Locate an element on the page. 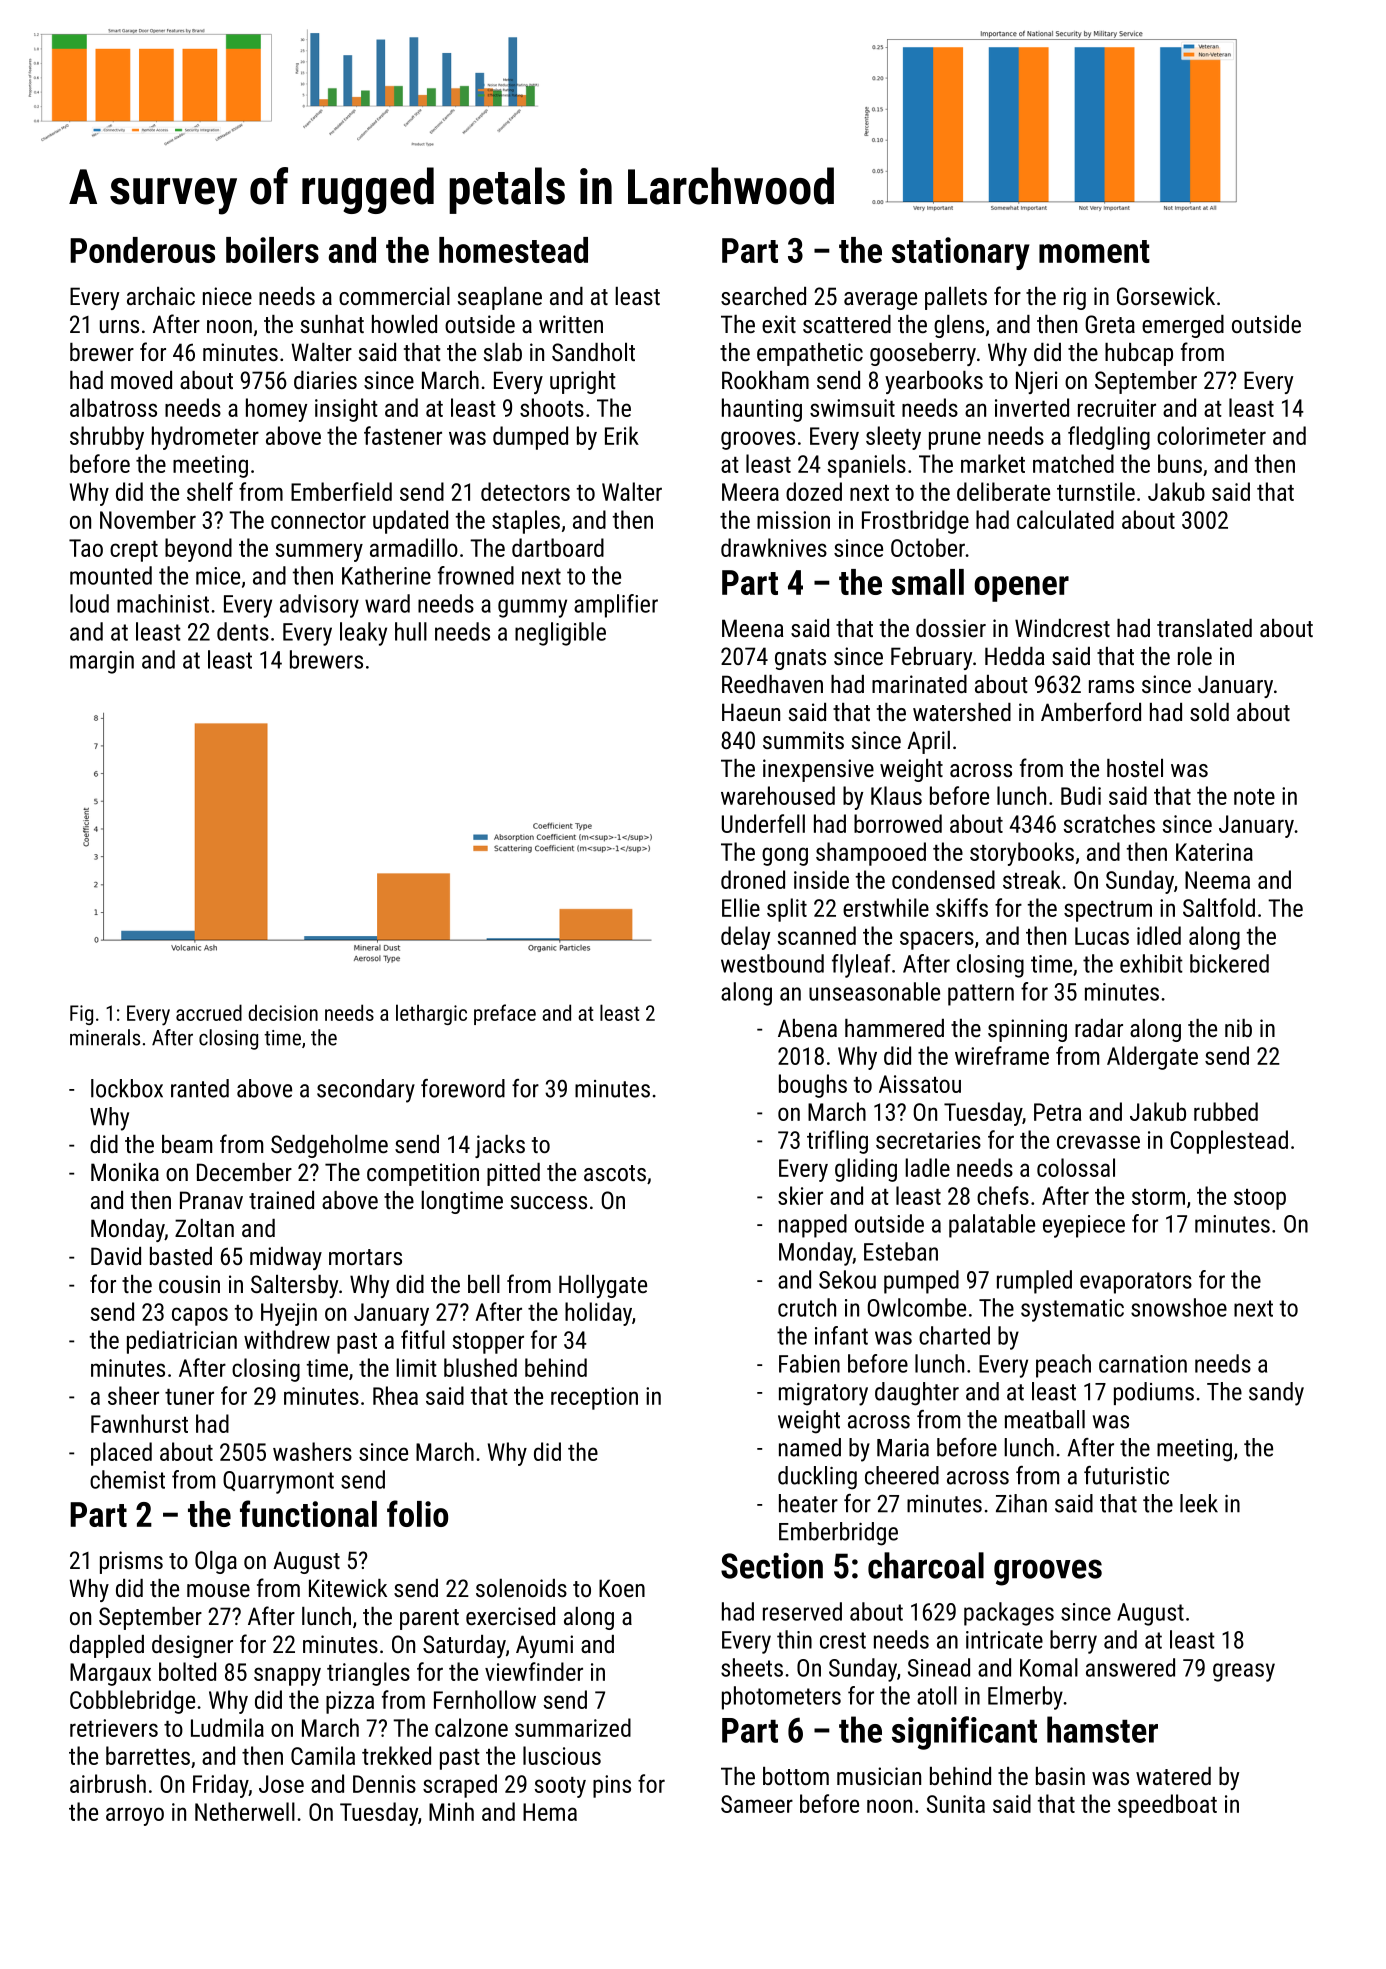  podiums is located at coordinates (1154, 1393).
